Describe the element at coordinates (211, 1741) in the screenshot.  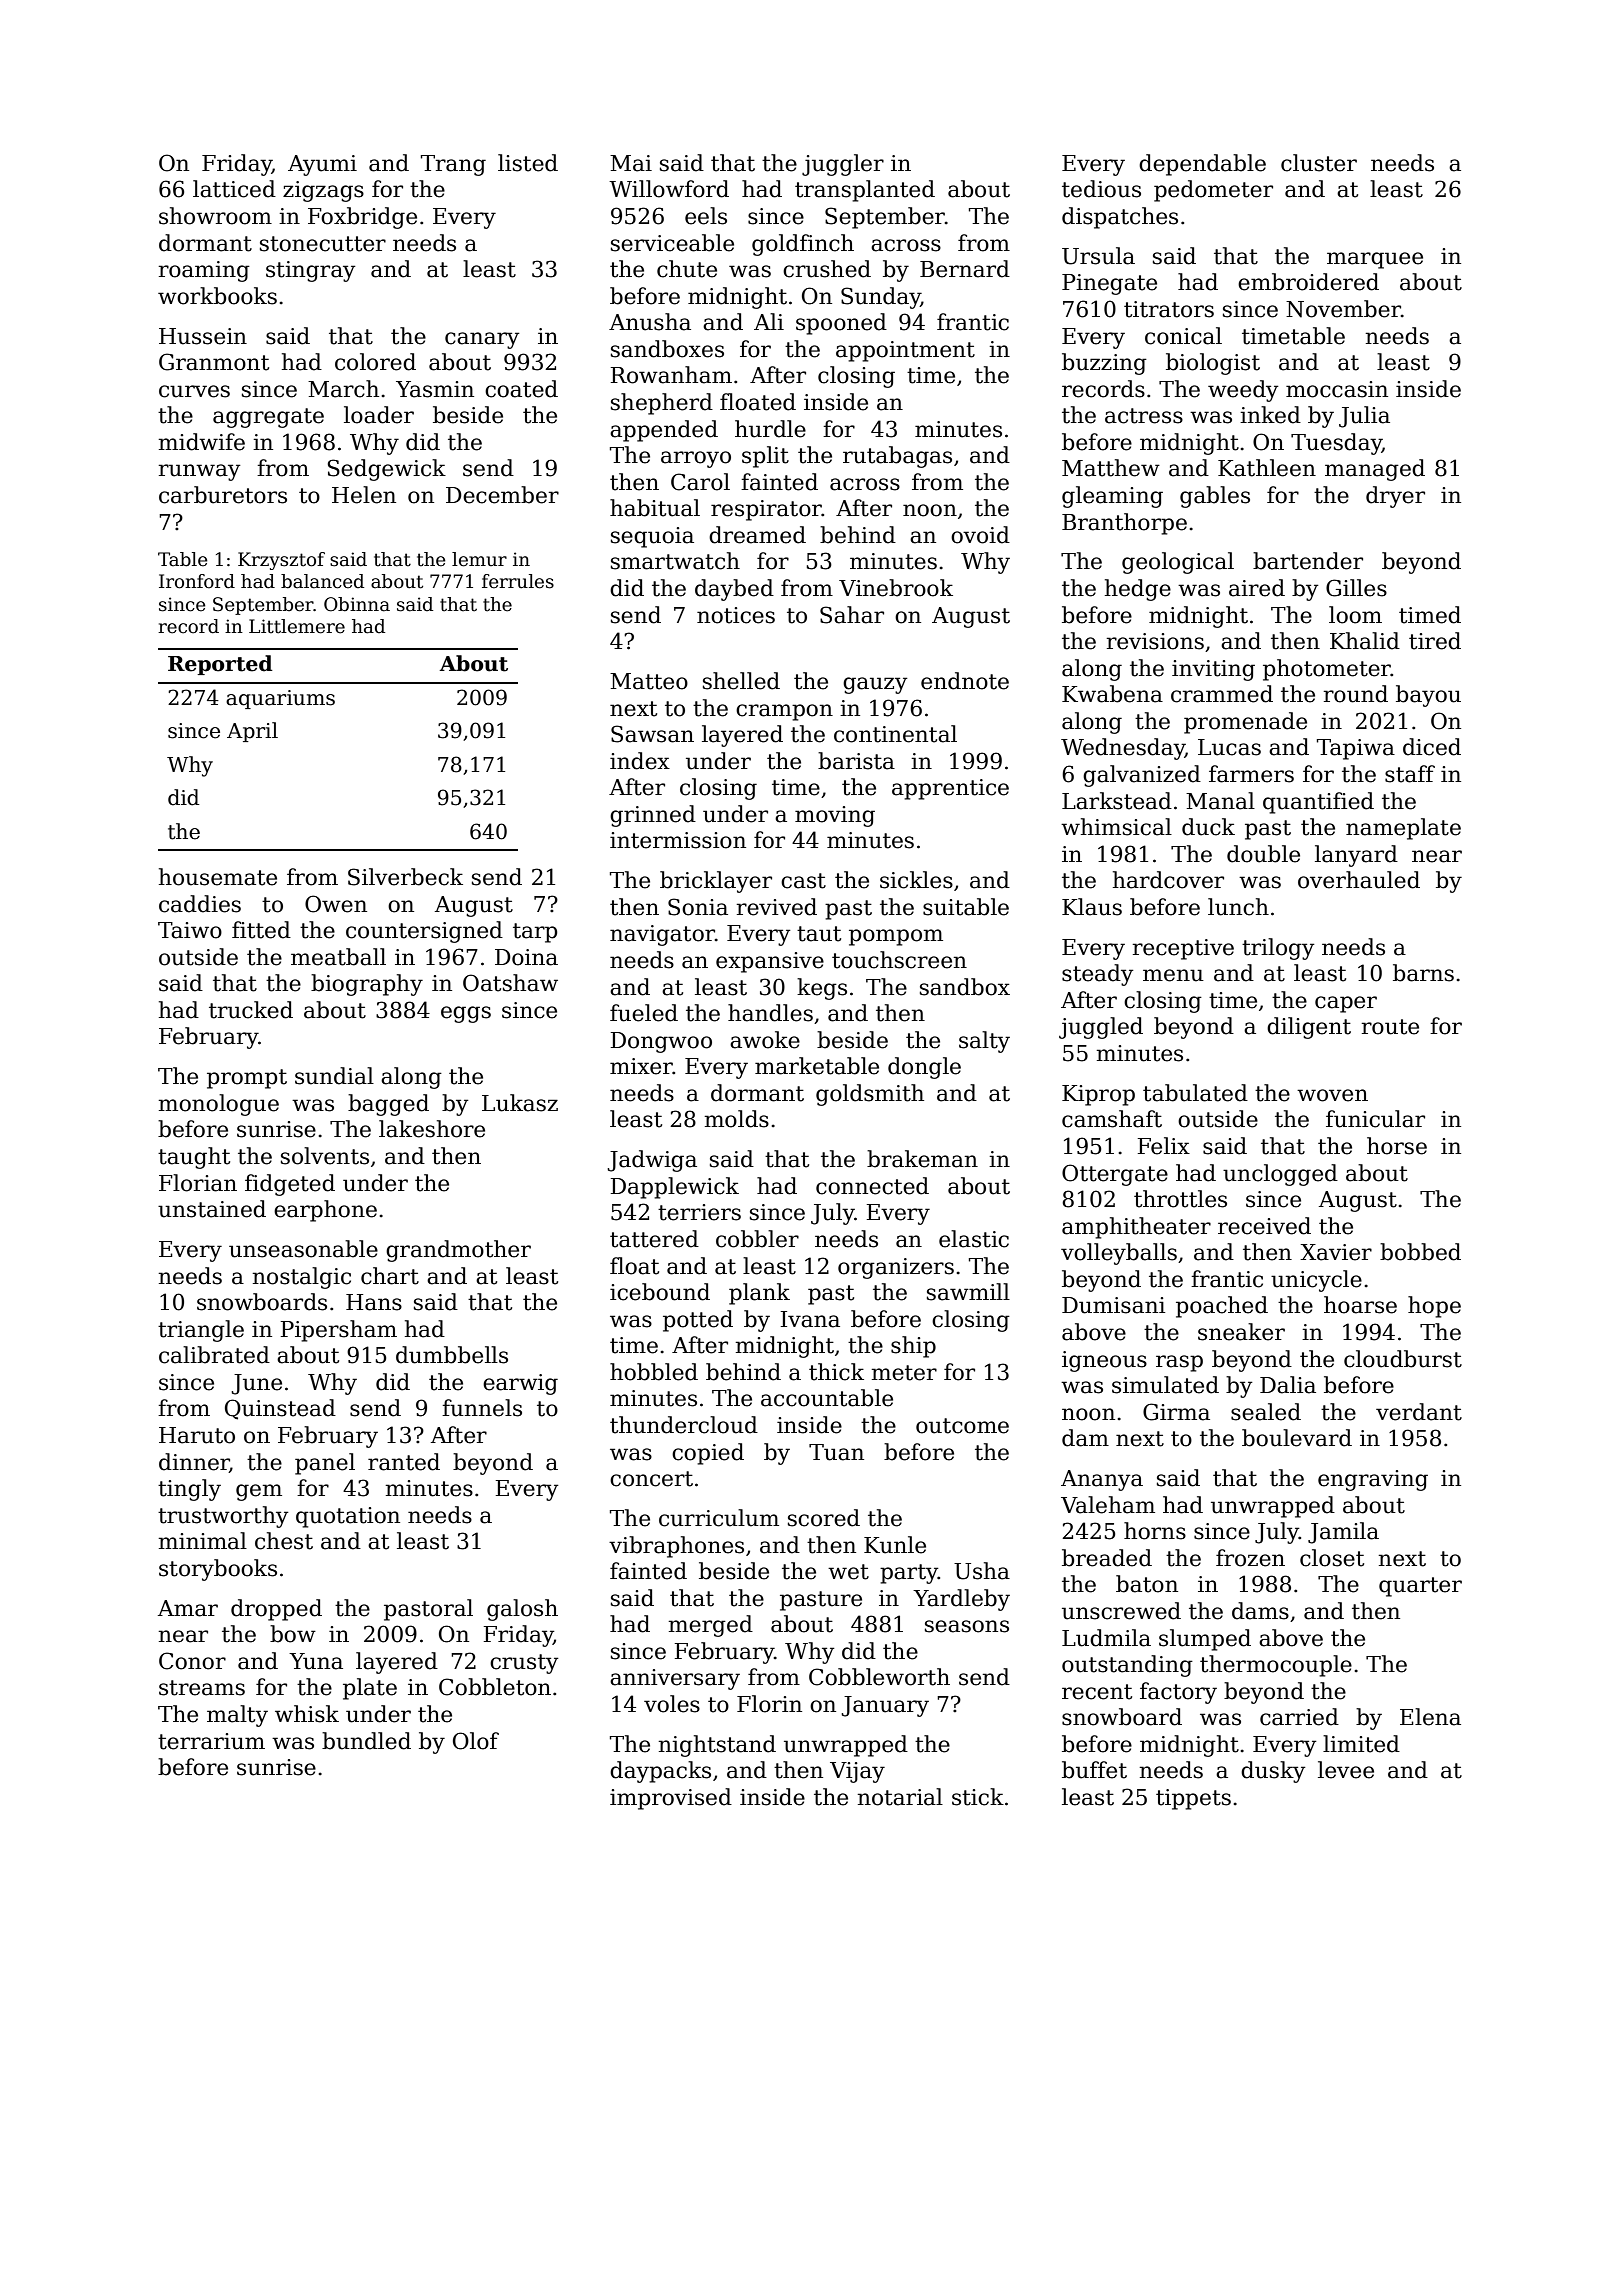
I see `terrarium` at that location.
